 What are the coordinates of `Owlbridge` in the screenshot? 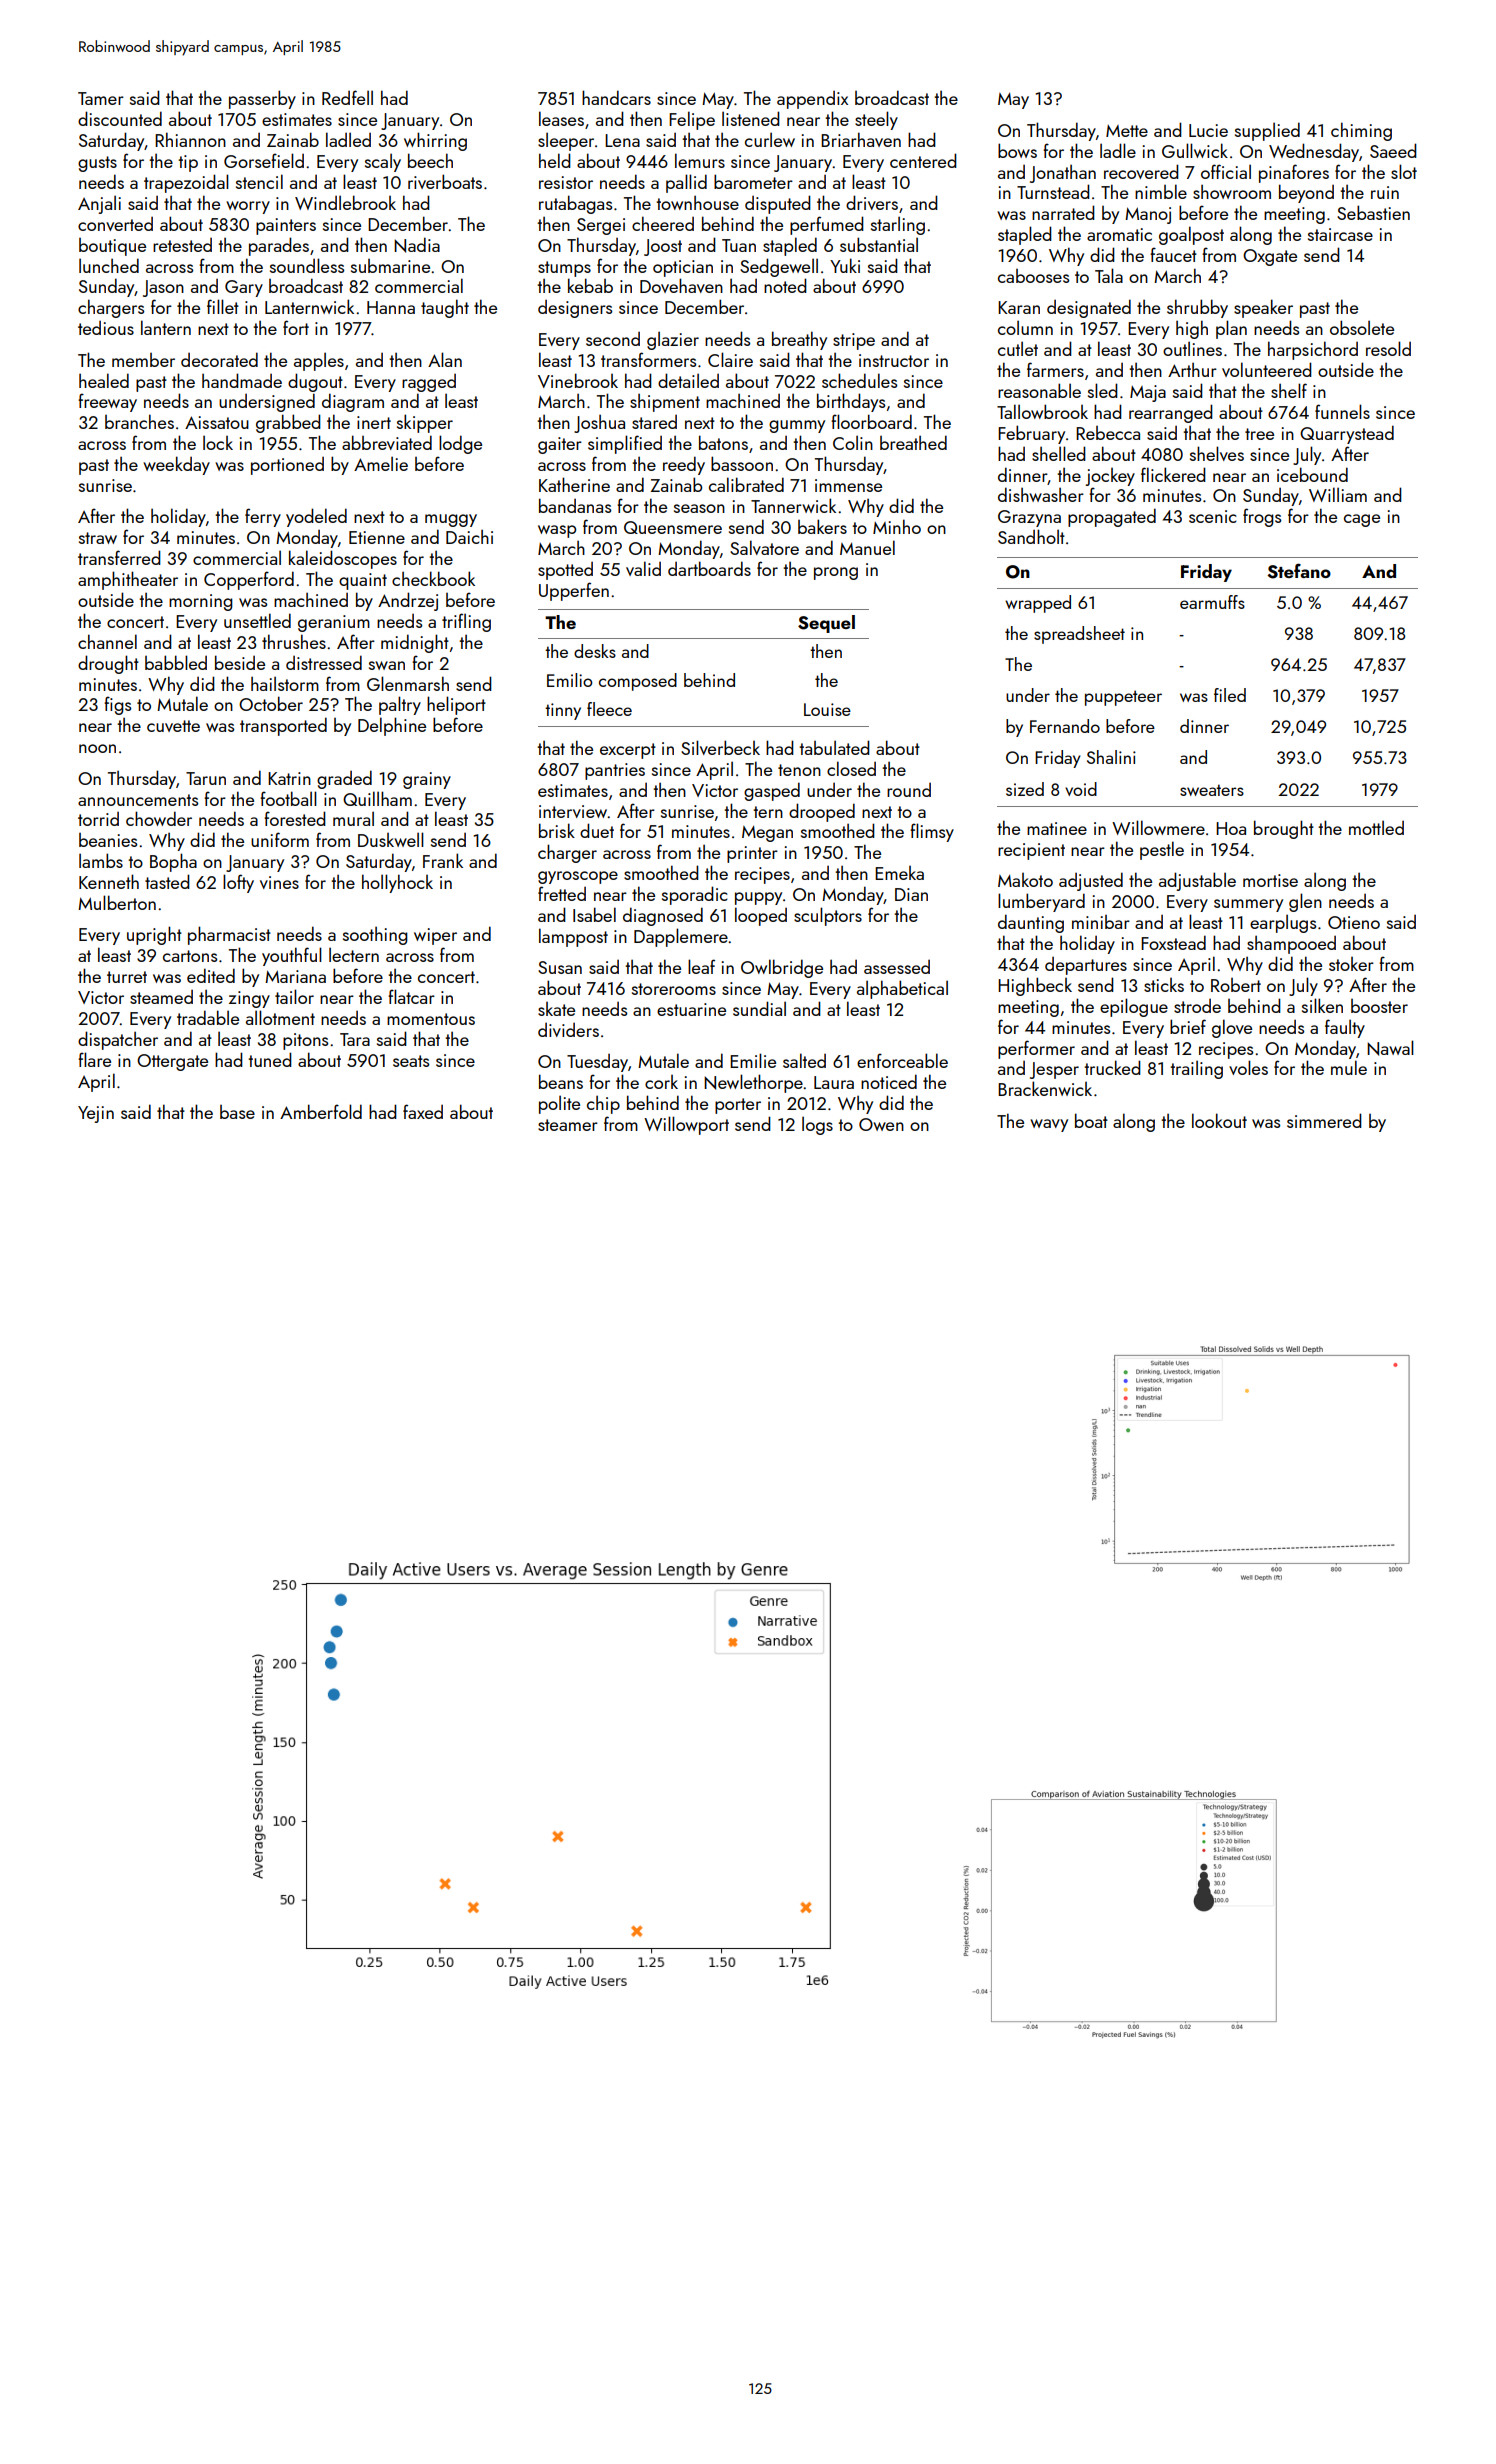 It's located at (782, 968).
